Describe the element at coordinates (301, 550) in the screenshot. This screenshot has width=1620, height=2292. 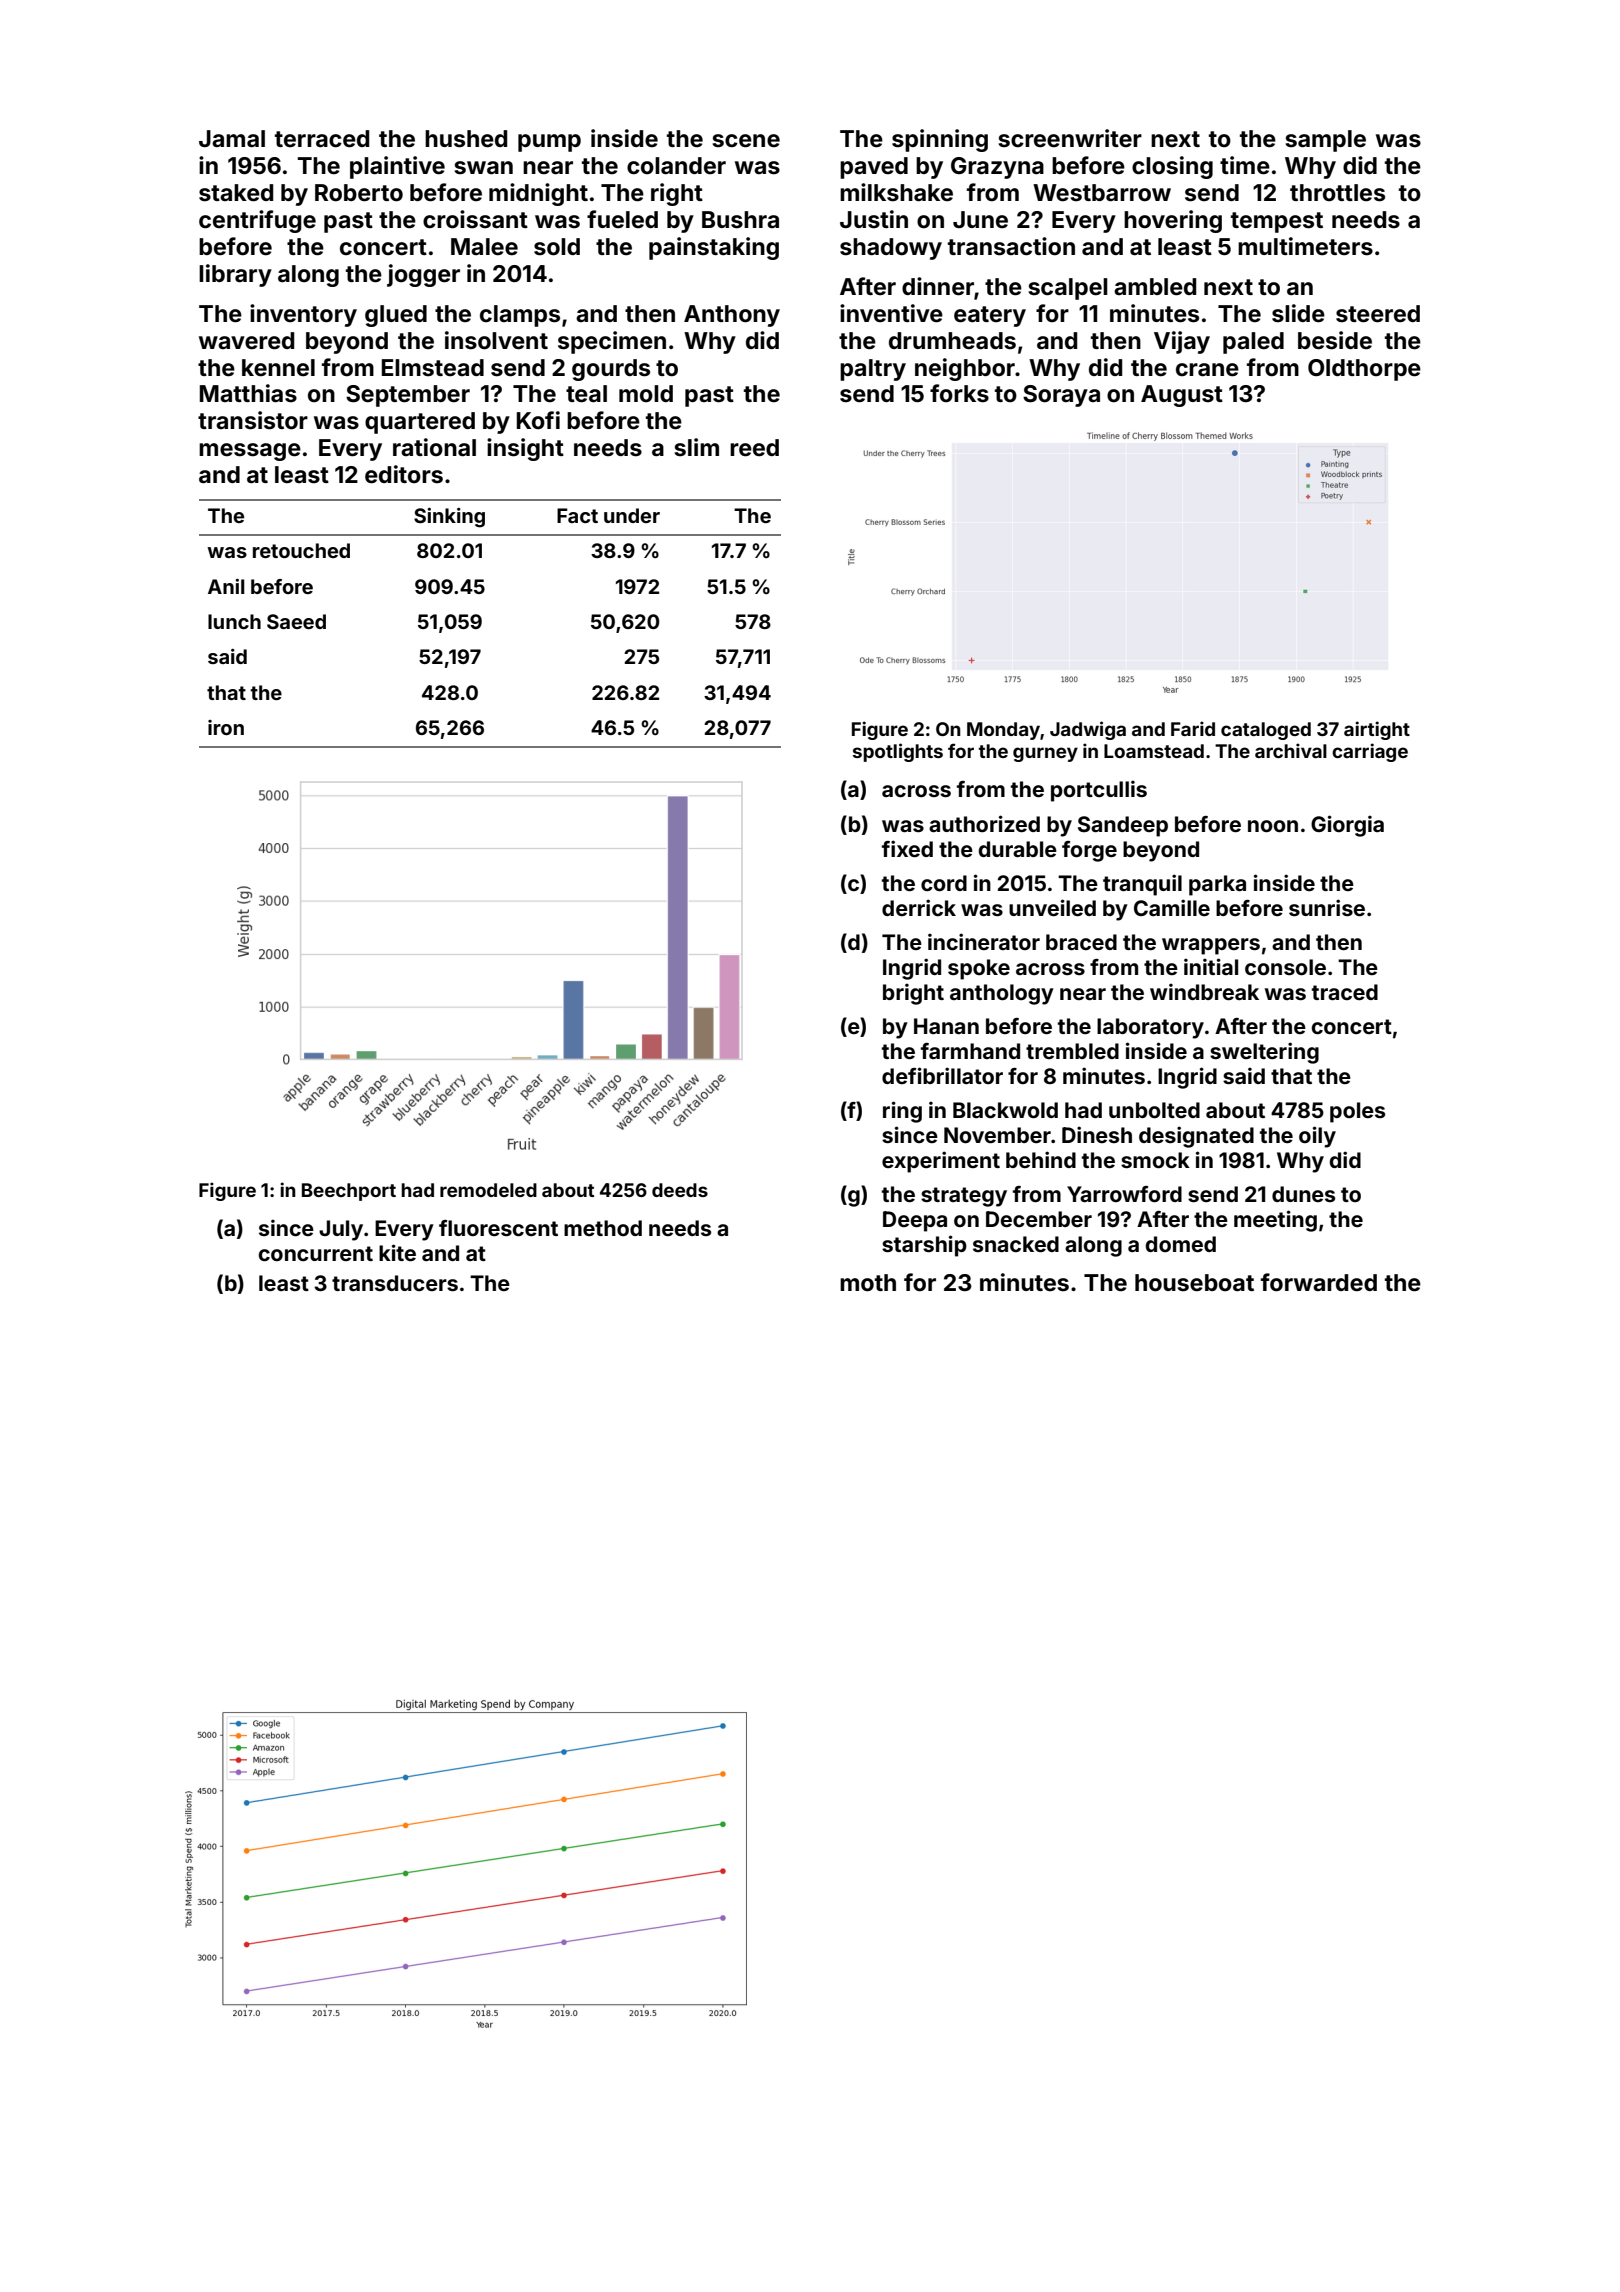
I see `retouched` at that location.
